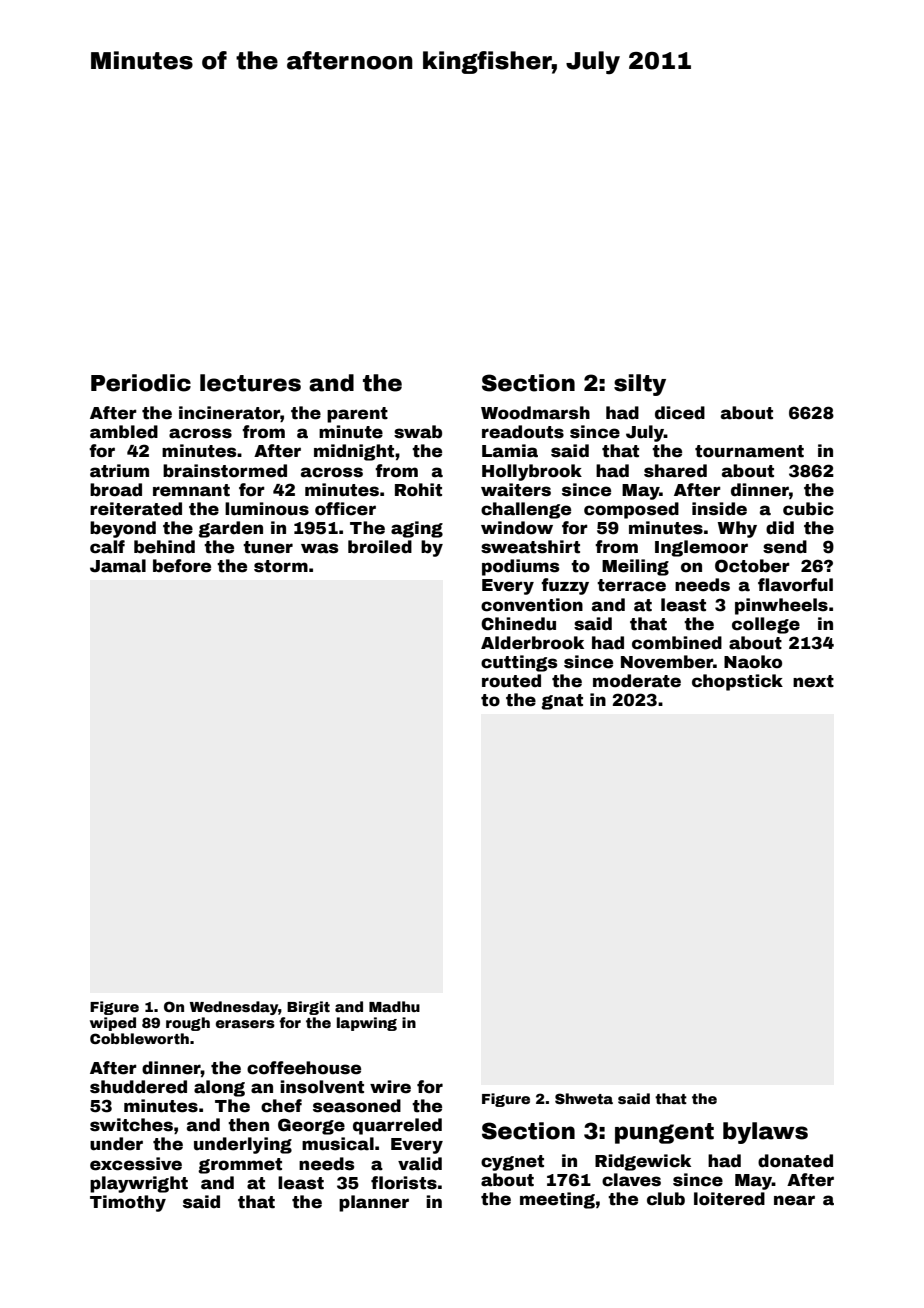  Describe the element at coordinates (752, 566) in the page. I see `October` at that location.
